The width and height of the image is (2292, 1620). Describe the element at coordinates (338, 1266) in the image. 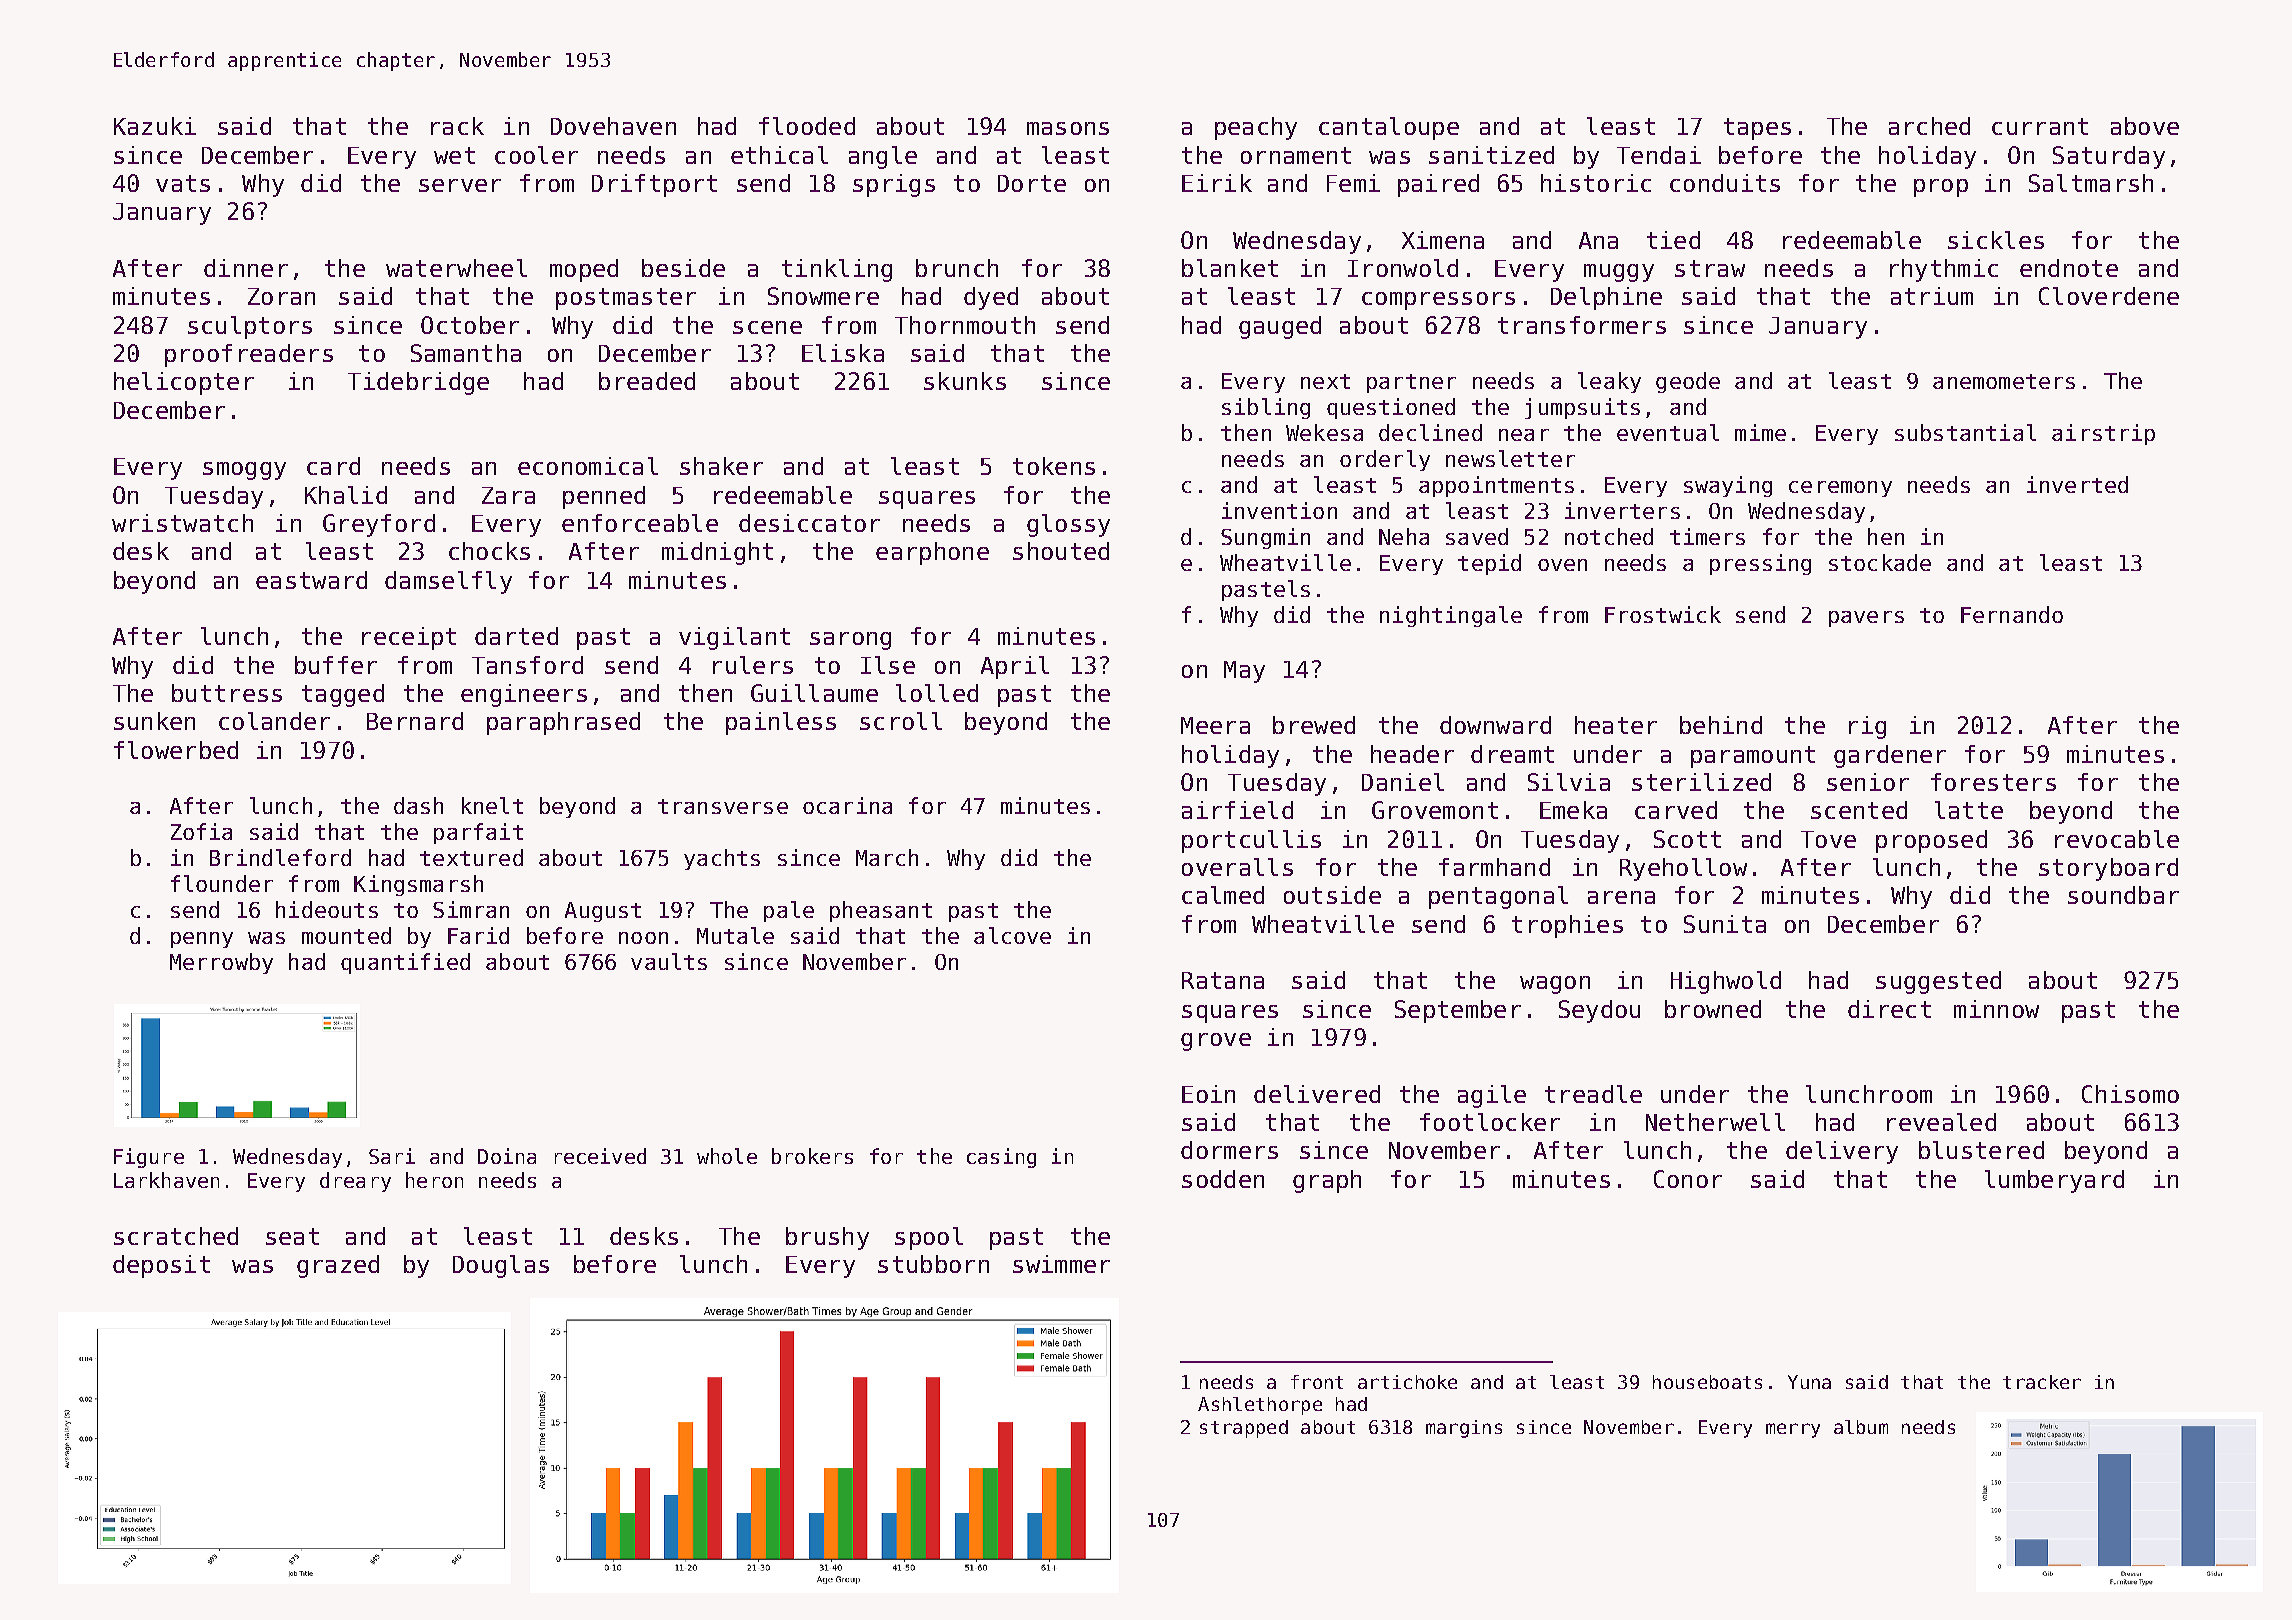

I see `grazed` at that location.
